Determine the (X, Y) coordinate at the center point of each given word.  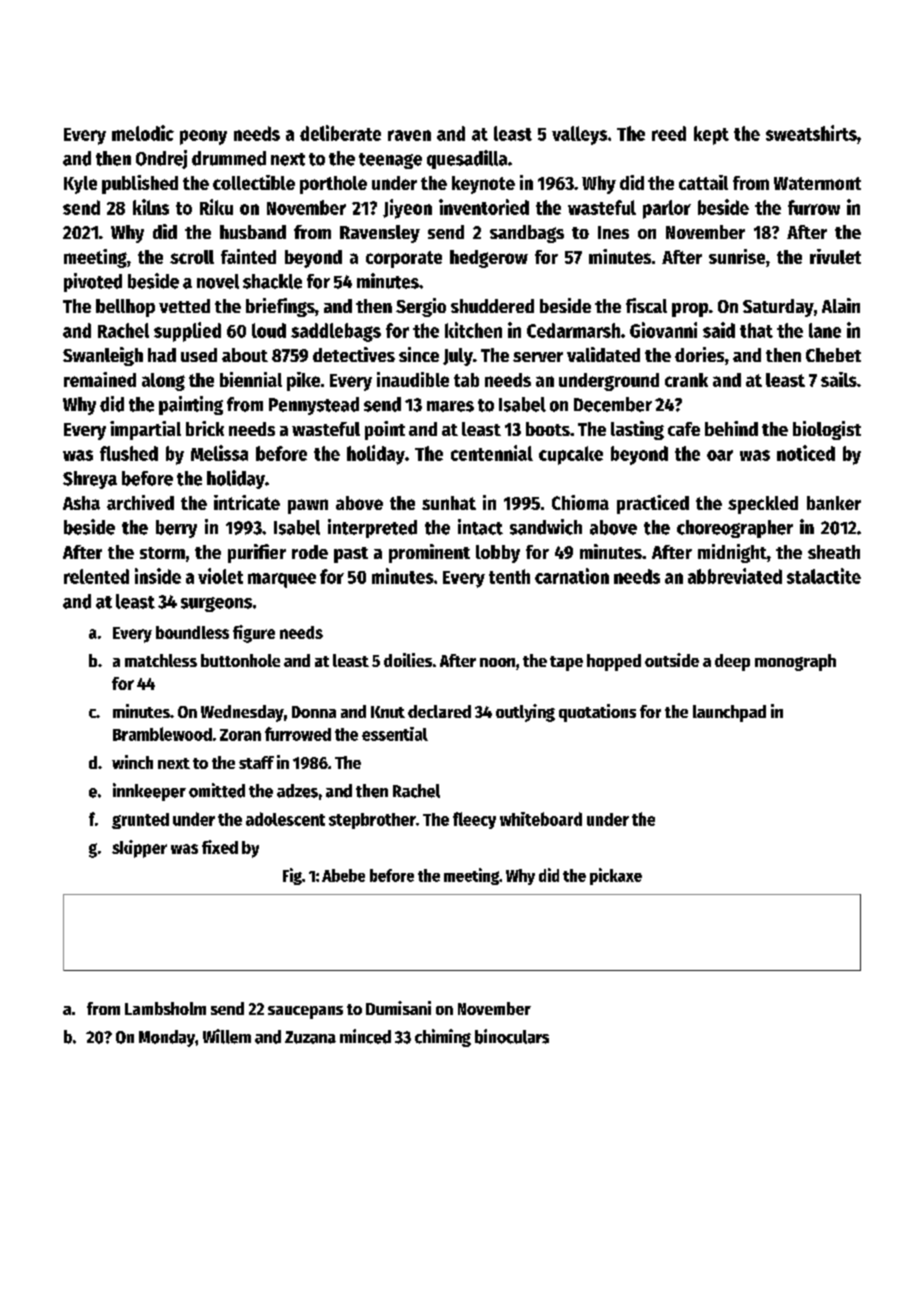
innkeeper (149, 792)
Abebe (343, 875)
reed (669, 133)
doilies (408, 660)
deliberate (340, 133)
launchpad (729, 713)
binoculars (512, 1036)
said (719, 330)
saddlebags (336, 332)
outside (672, 660)
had (162, 355)
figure (254, 634)
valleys (579, 135)
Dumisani (398, 1008)
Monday (167, 1038)
